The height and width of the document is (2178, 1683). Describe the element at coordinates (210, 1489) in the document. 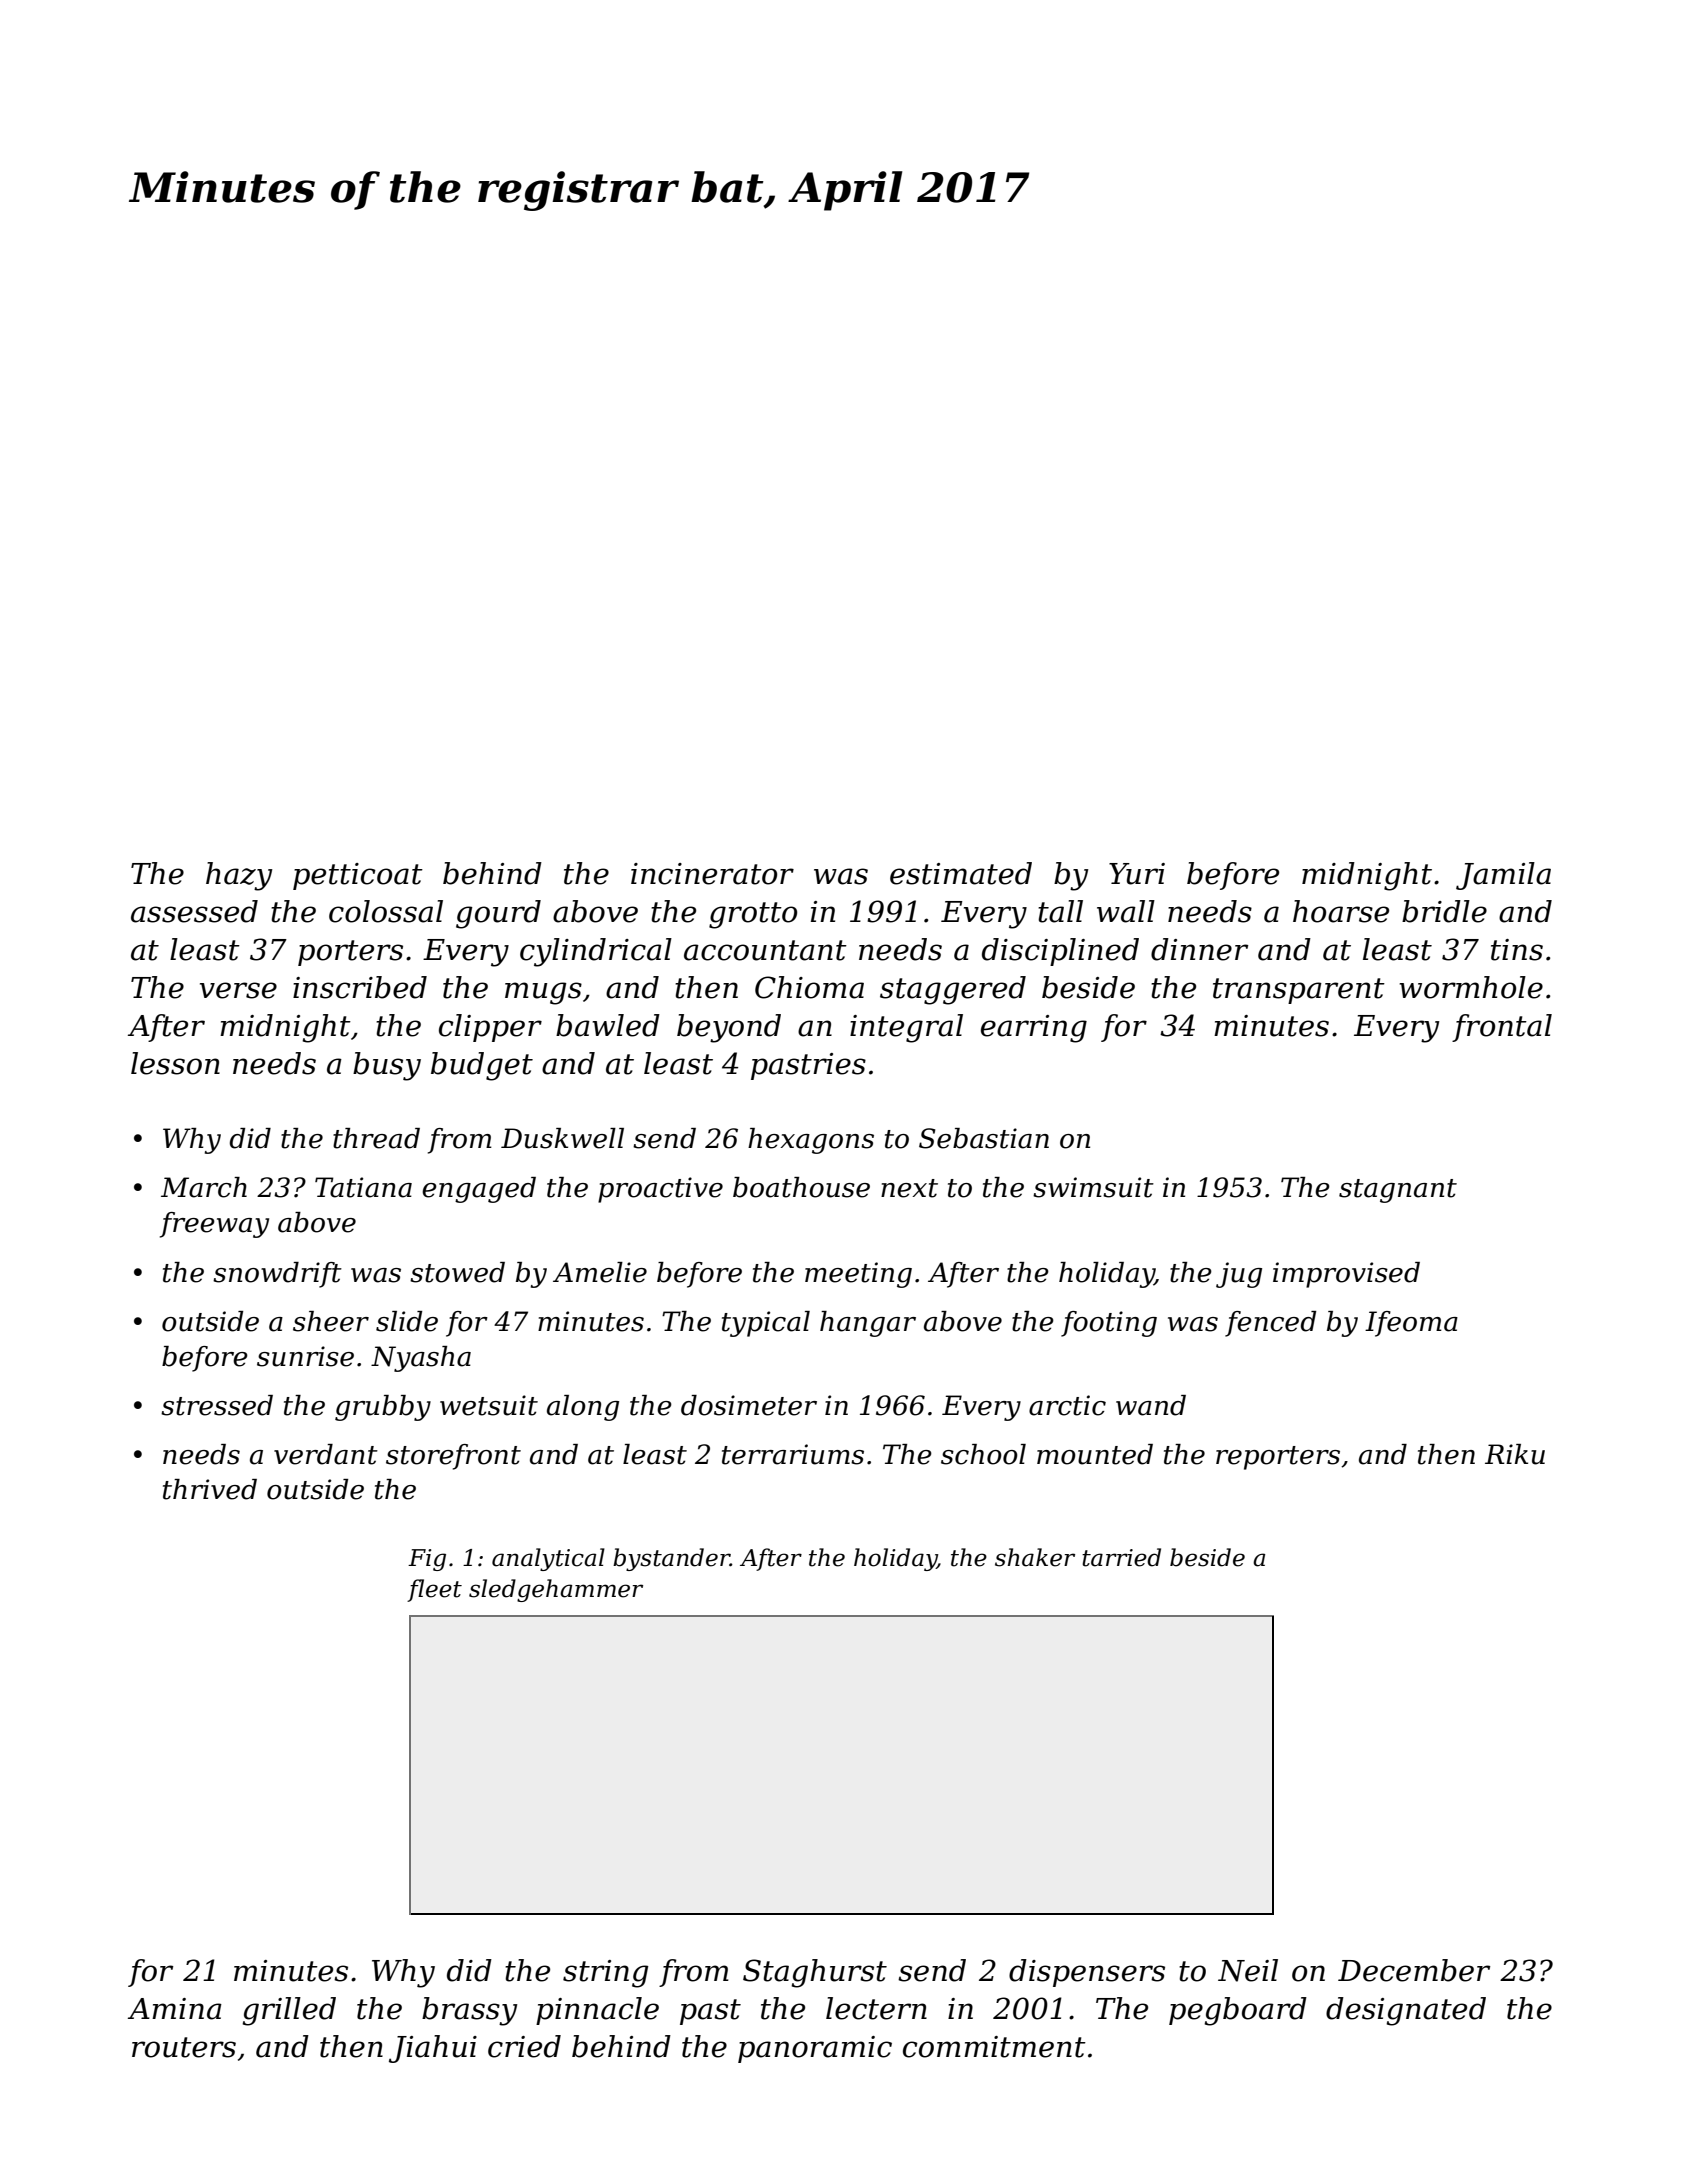

I see `thrived` at that location.
